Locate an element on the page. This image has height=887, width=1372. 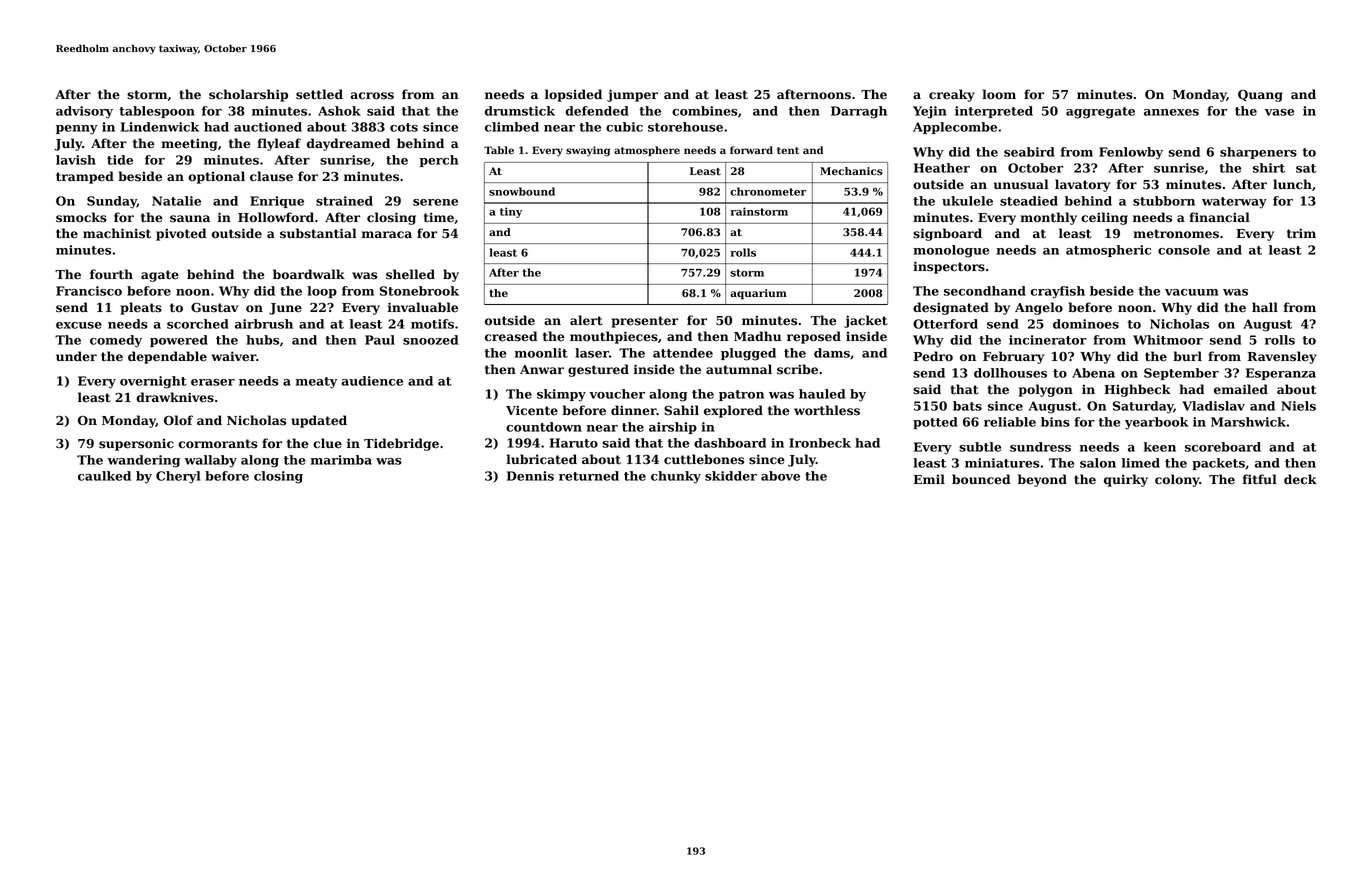
stubborn is located at coordinates (1164, 201).
